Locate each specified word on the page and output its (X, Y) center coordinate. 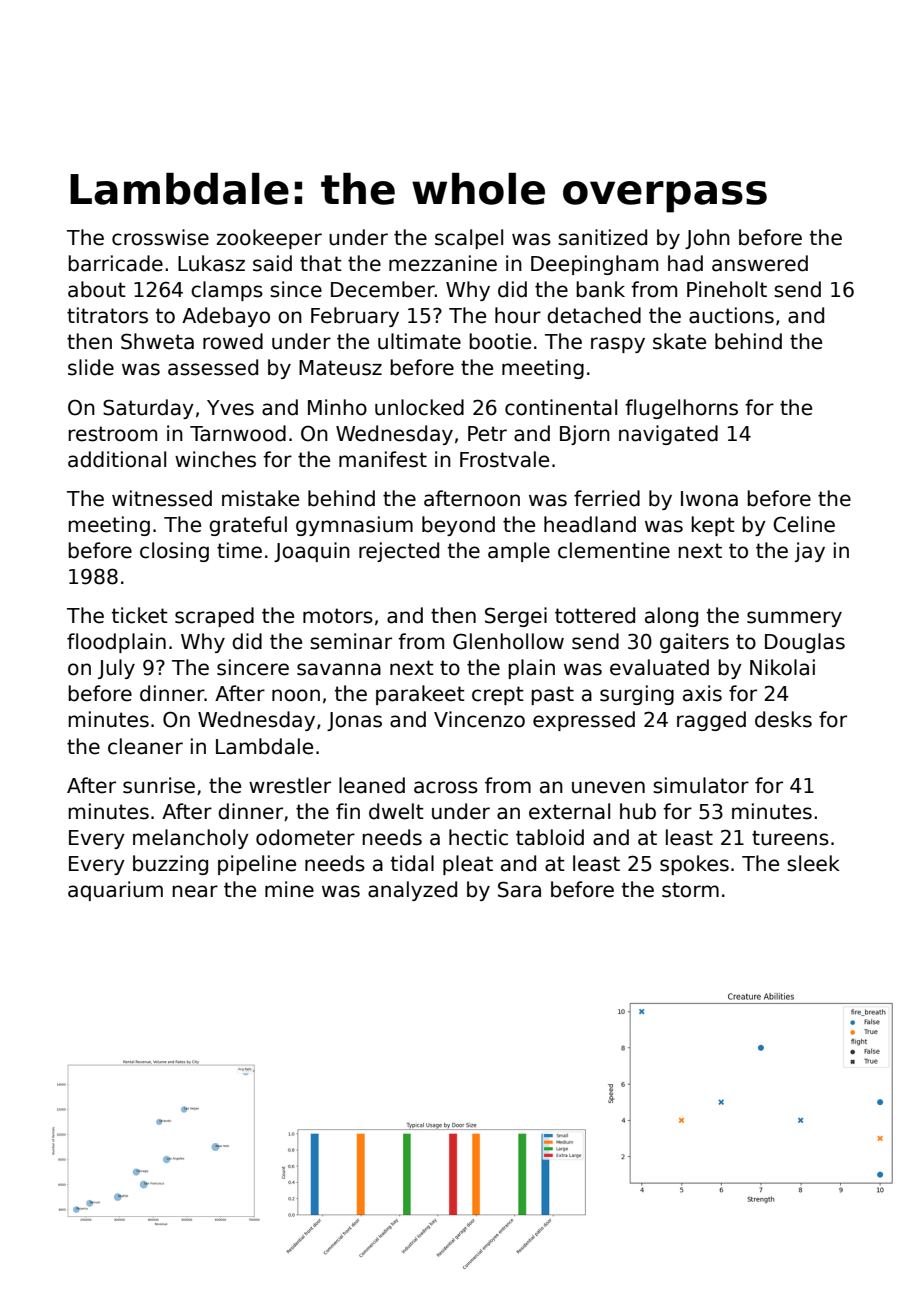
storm (690, 890)
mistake (260, 498)
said (272, 263)
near (195, 891)
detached (594, 315)
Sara (519, 889)
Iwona (709, 499)
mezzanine (443, 263)
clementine (614, 550)
